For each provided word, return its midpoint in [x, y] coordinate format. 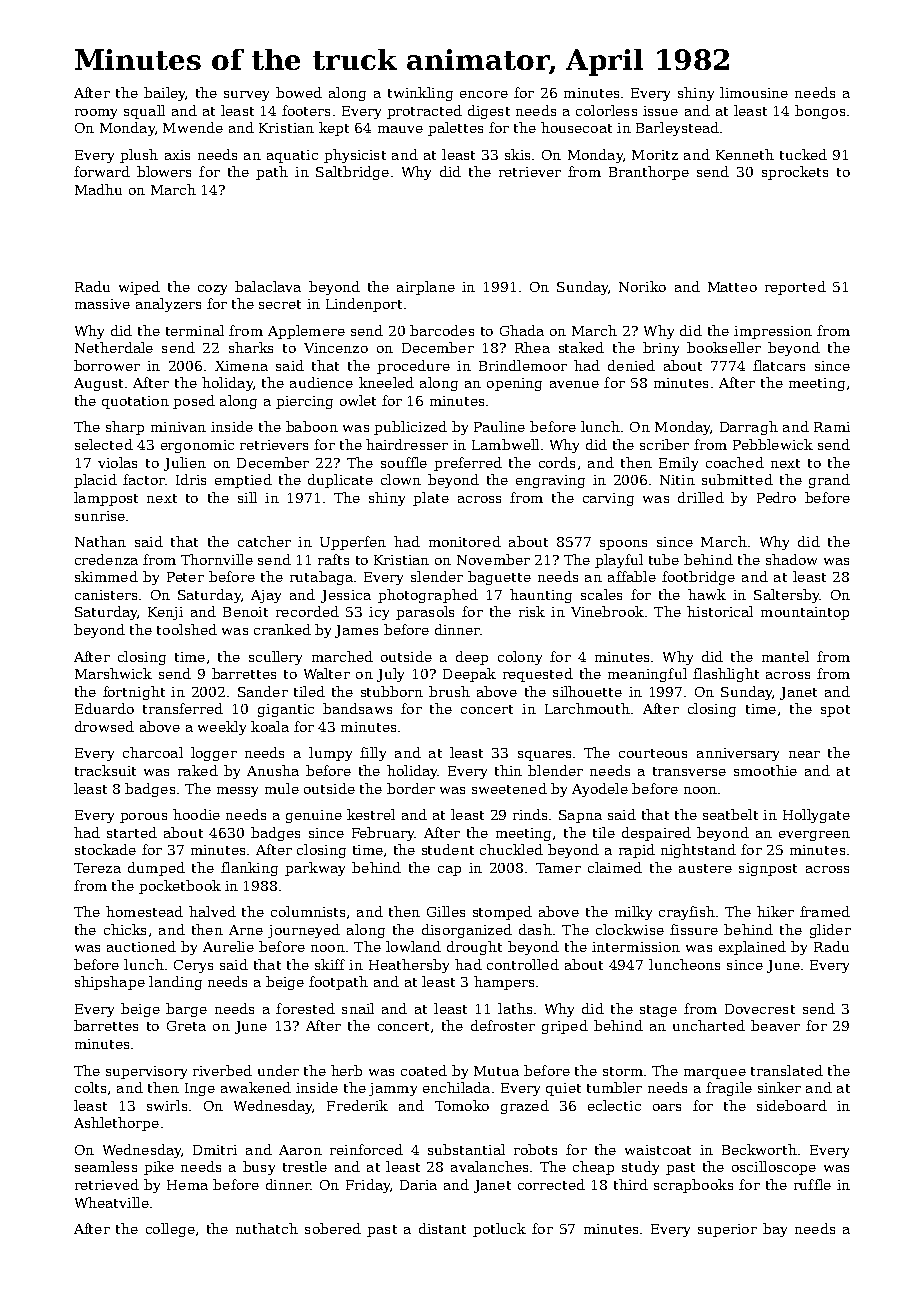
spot [835, 711]
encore [484, 94]
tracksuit [105, 770]
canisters [106, 595]
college [170, 1230]
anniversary [738, 754]
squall [144, 112]
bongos [820, 112]
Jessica [346, 596]
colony [520, 658]
